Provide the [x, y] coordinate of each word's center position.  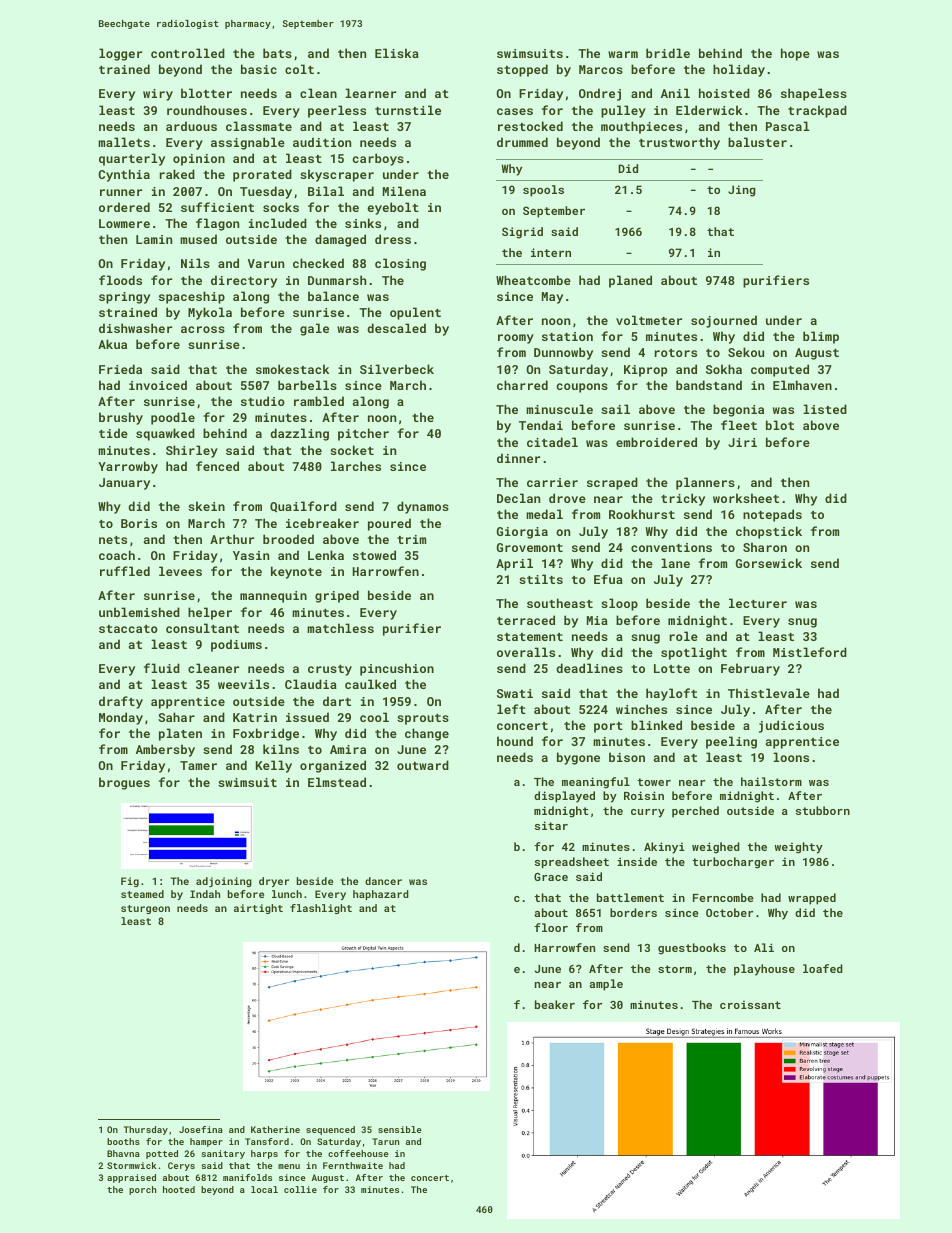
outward [423, 765]
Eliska [397, 53]
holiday [739, 70]
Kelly [274, 766]
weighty [798, 848]
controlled [188, 53]
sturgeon [145, 909]
